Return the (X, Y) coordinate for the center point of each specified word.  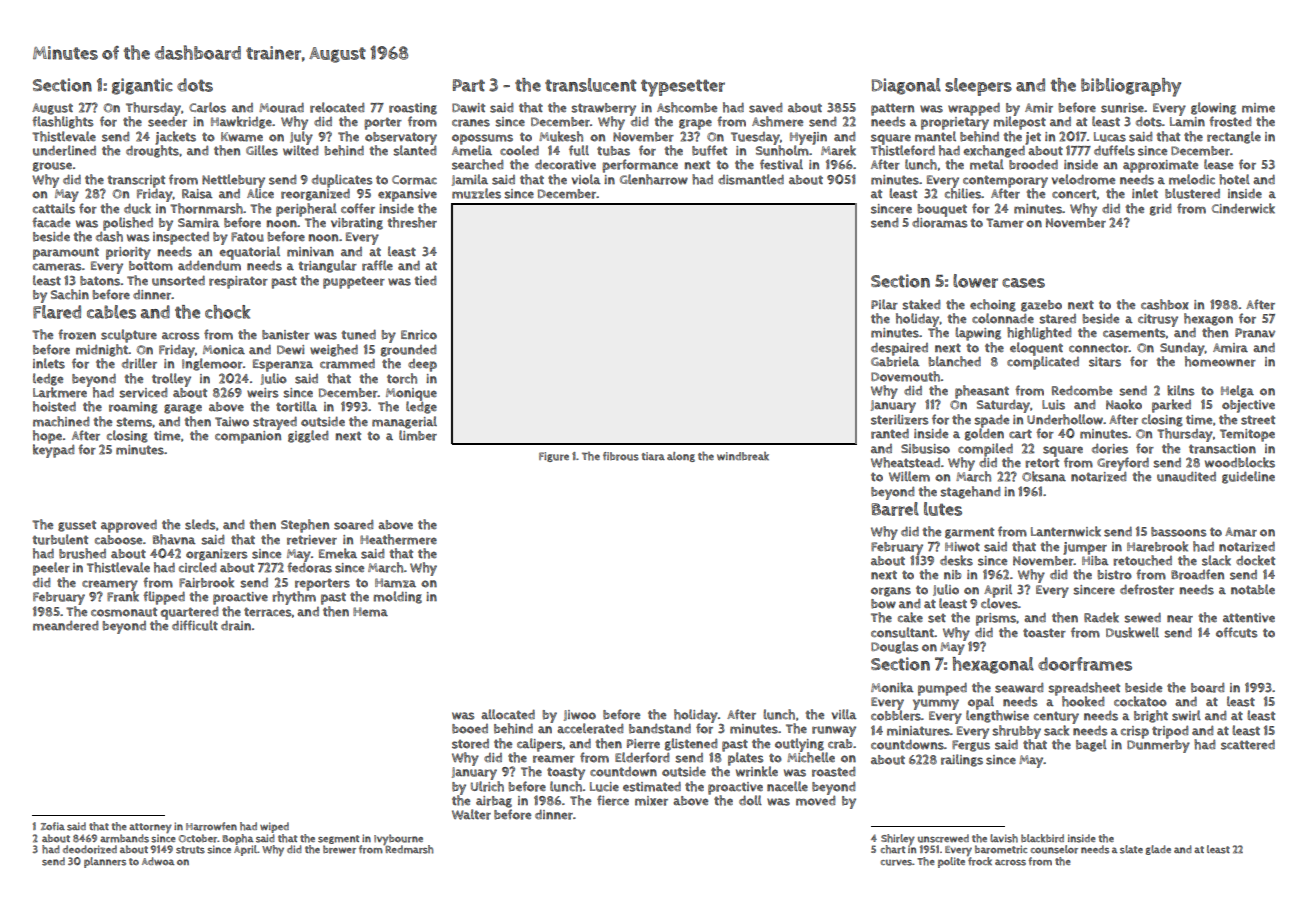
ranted (890, 433)
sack (1056, 730)
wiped (274, 827)
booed (470, 729)
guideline (1248, 477)
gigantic (142, 86)
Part (469, 85)
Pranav (1255, 333)
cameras (57, 267)
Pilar (884, 304)
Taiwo (232, 422)
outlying (799, 745)
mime (1258, 108)
